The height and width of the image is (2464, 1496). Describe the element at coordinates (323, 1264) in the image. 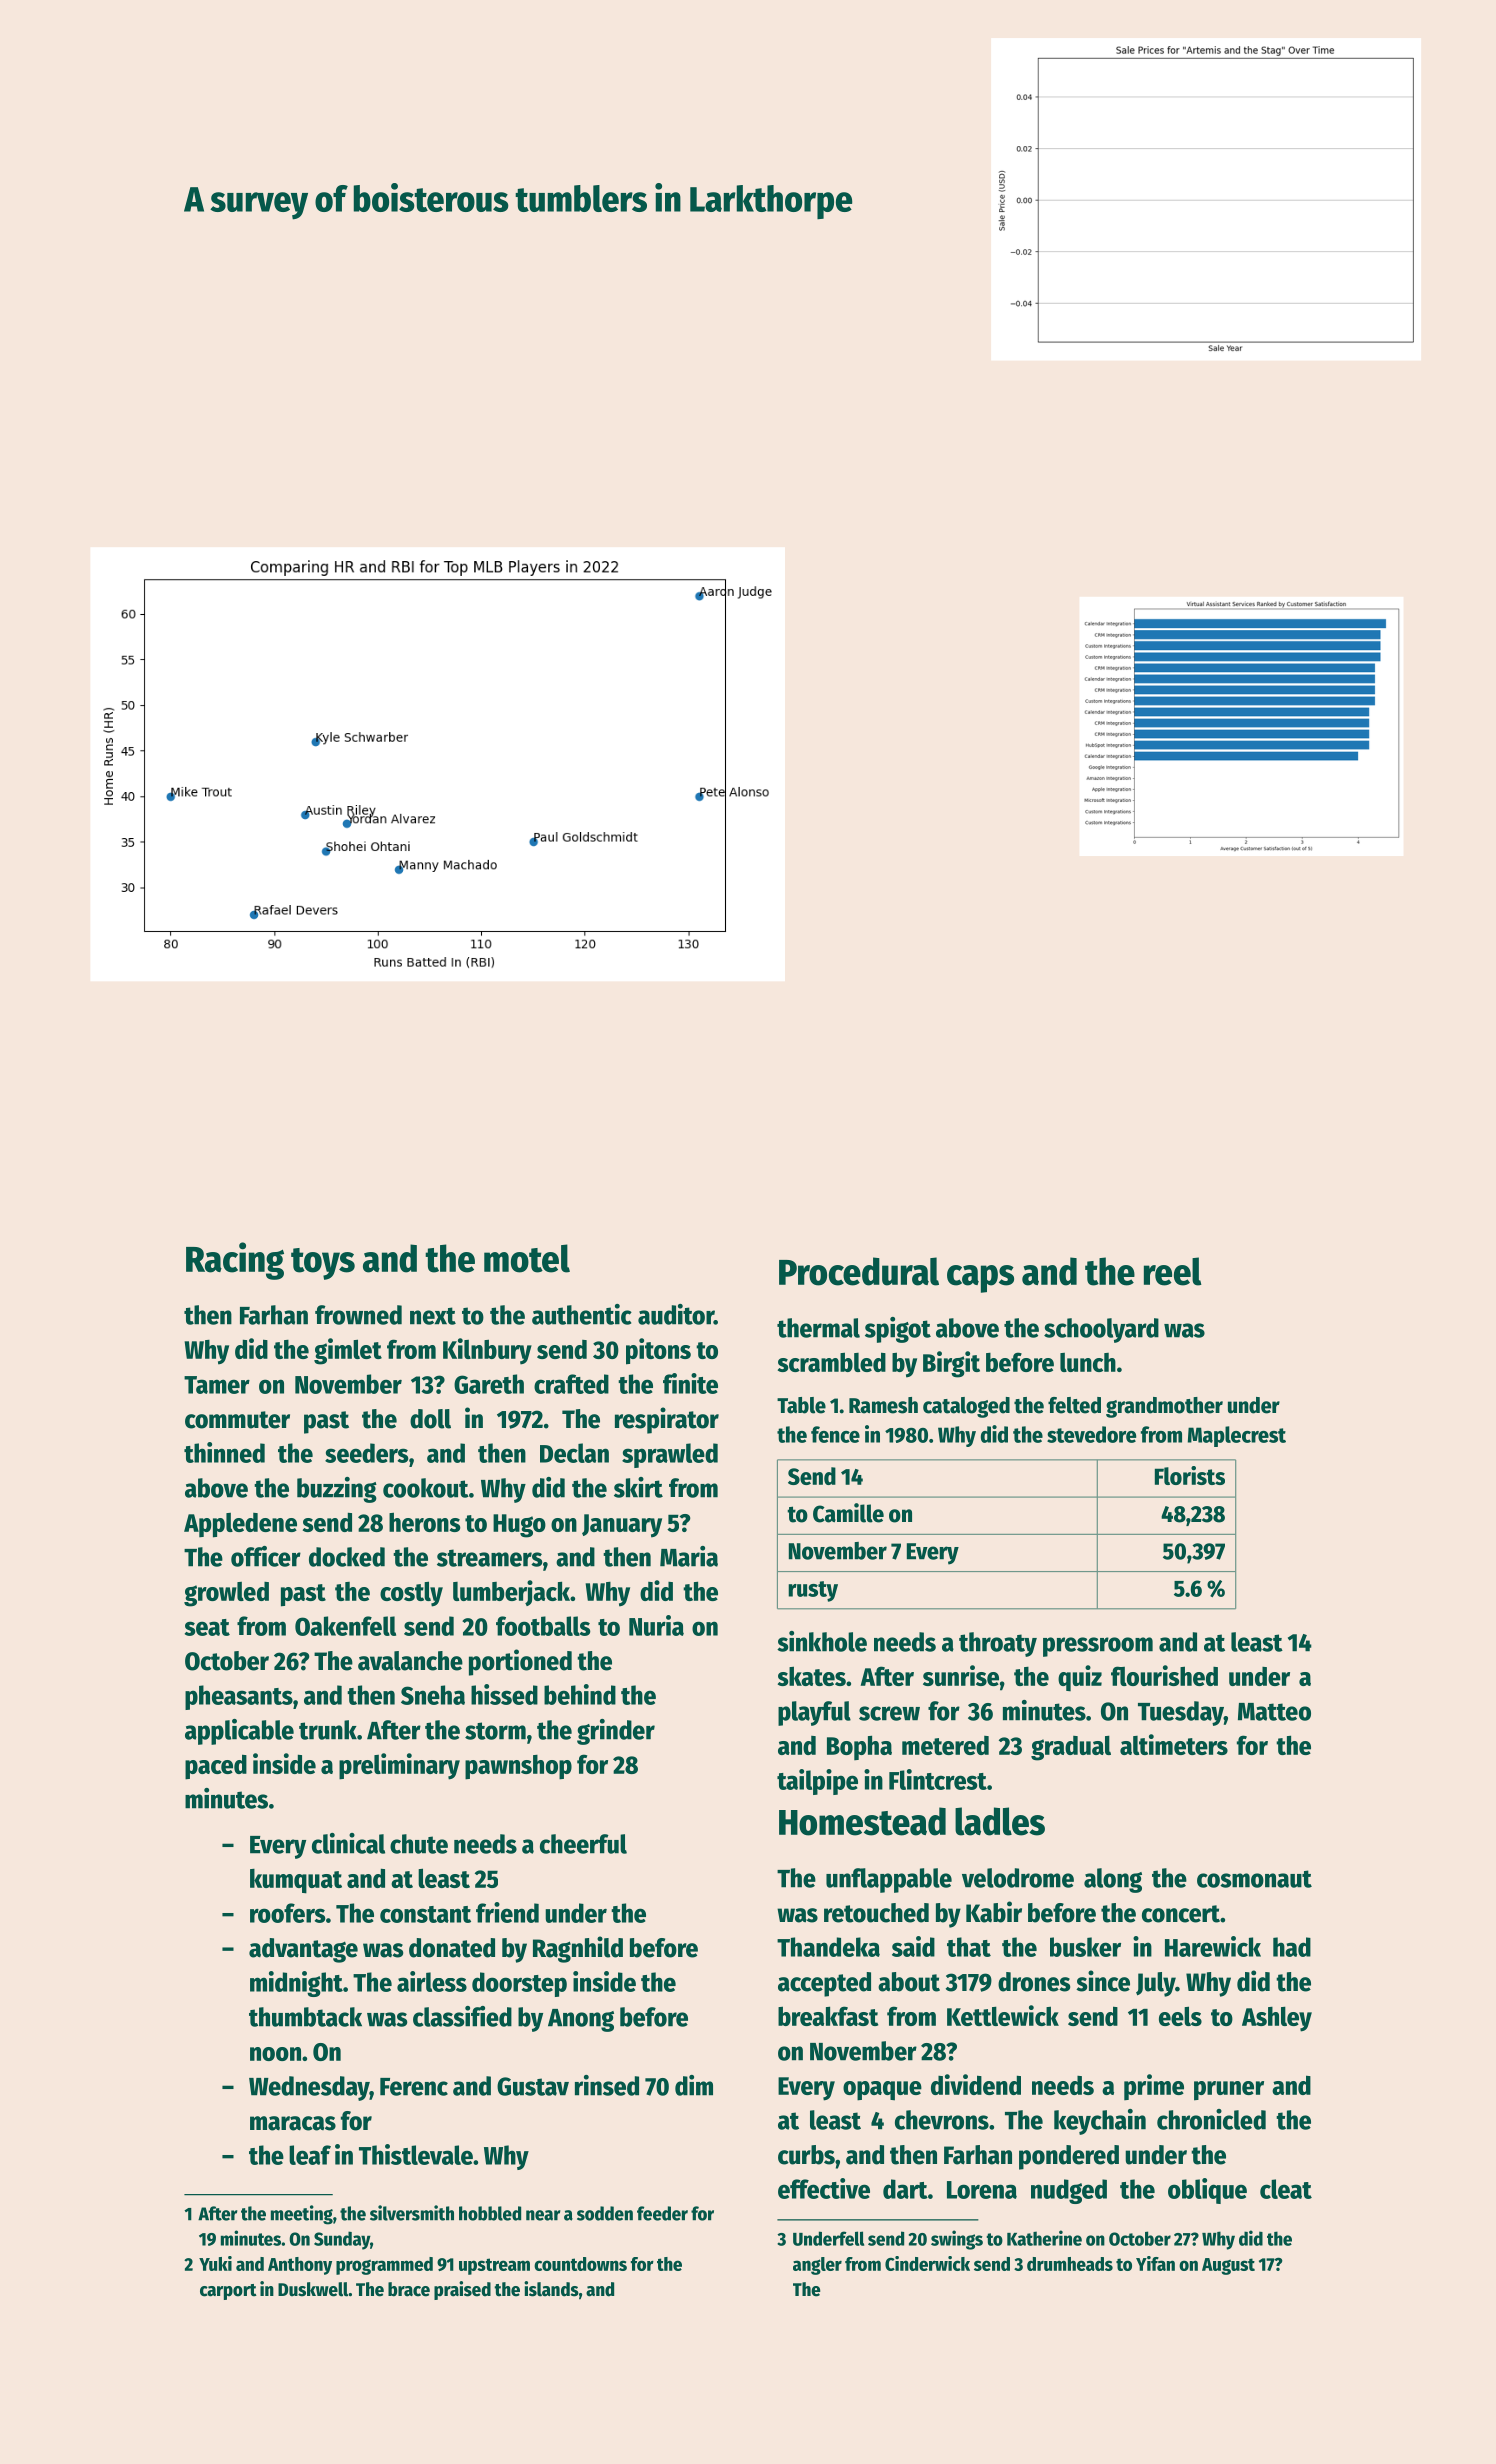

I see `toys` at that location.
